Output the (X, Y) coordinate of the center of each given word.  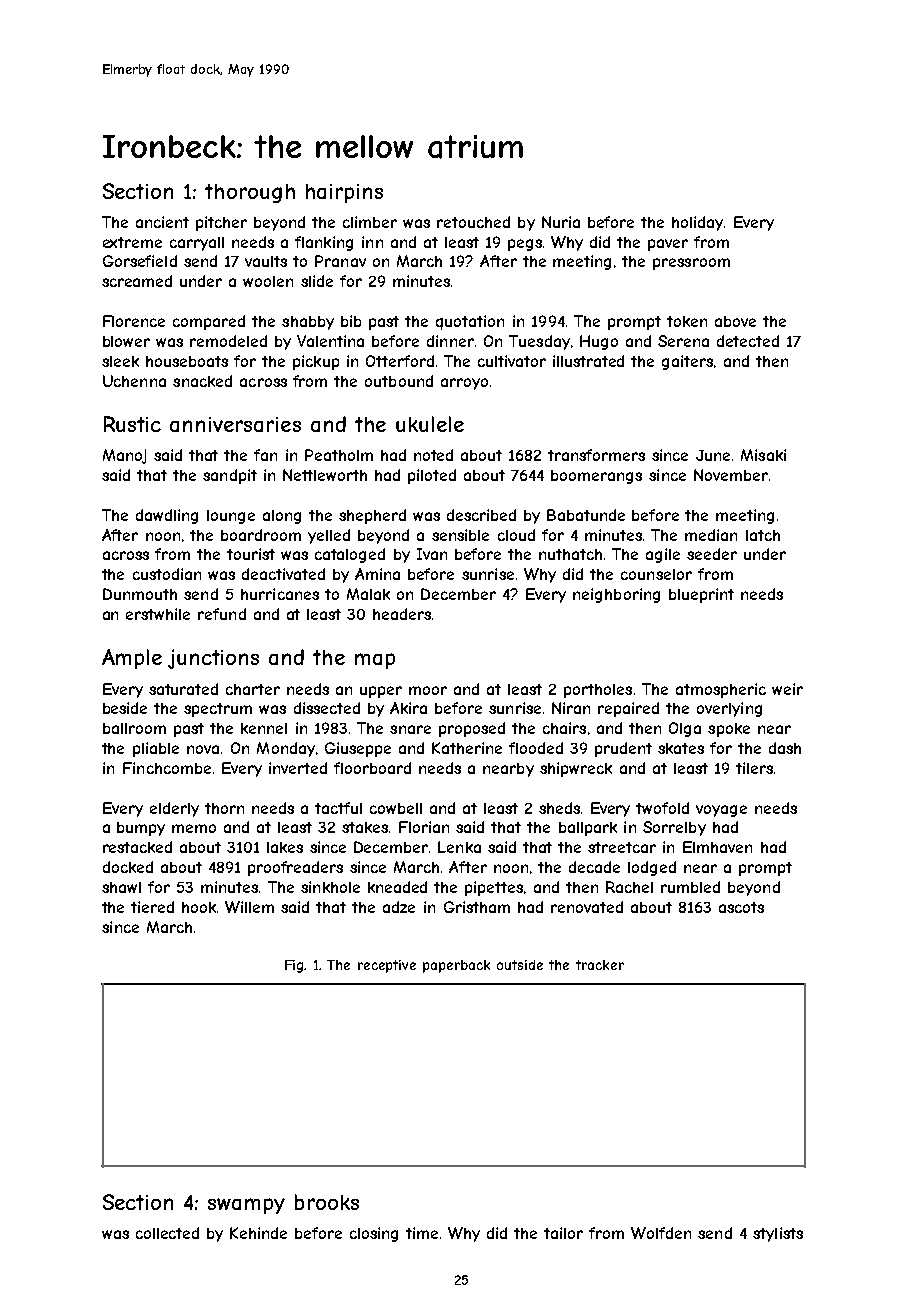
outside (520, 965)
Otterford (400, 361)
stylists (778, 1234)
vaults (266, 261)
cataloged (350, 555)
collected (167, 1233)
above (735, 321)
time (422, 1233)
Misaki (763, 455)
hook (199, 907)
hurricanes (280, 594)
